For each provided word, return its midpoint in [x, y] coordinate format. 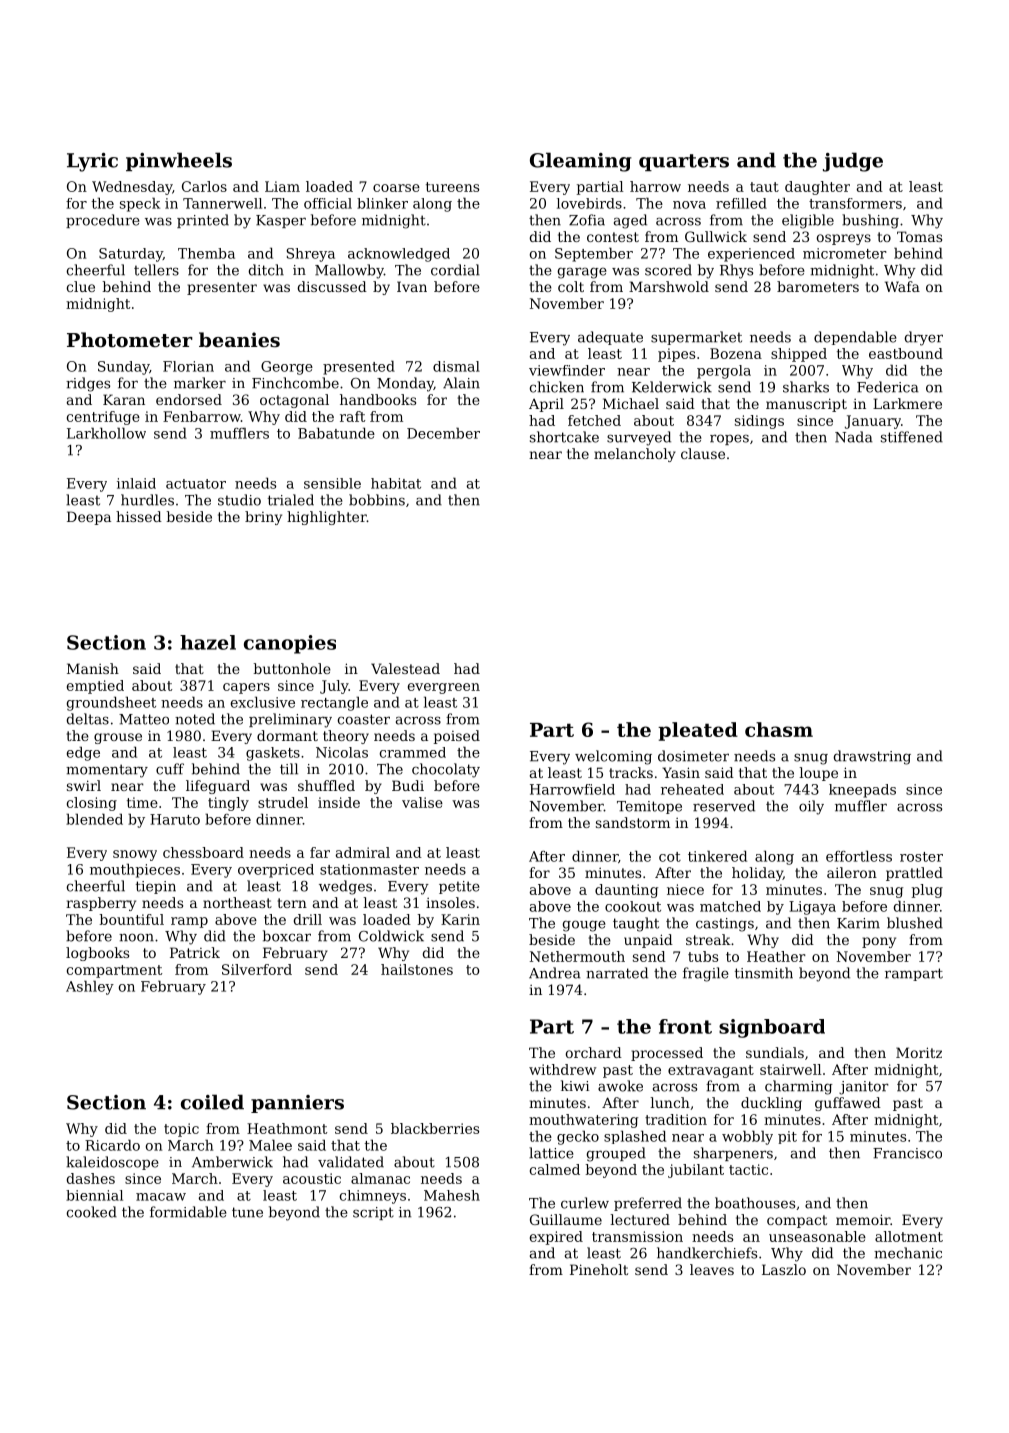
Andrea [555, 973]
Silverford [257, 969]
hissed [139, 516]
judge [853, 162]
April [546, 405]
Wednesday [132, 188]
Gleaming [581, 162]
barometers [818, 286]
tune [247, 1212]
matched [730, 906]
